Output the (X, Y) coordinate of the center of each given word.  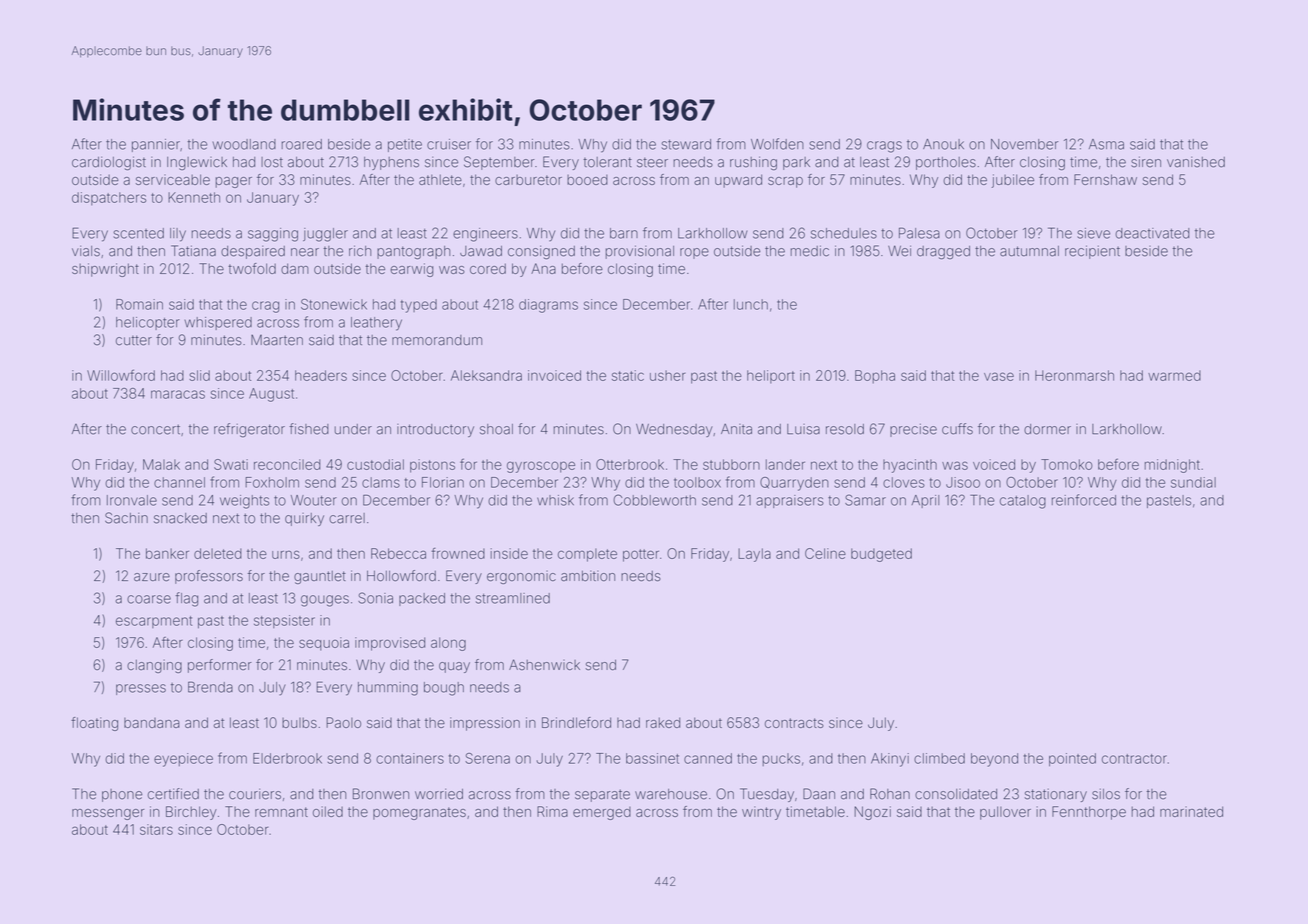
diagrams (548, 306)
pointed (1072, 760)
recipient (1092, 252)
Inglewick (197, 164)
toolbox (697, 482)
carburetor (528, 180)
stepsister (284, 621)
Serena (487, 758)
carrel (347, 518)
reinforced (1084, 500)
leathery (376, 324)
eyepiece (183, 760)
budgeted (881, 555)
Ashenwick (544, 665)
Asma (1106, 144)
